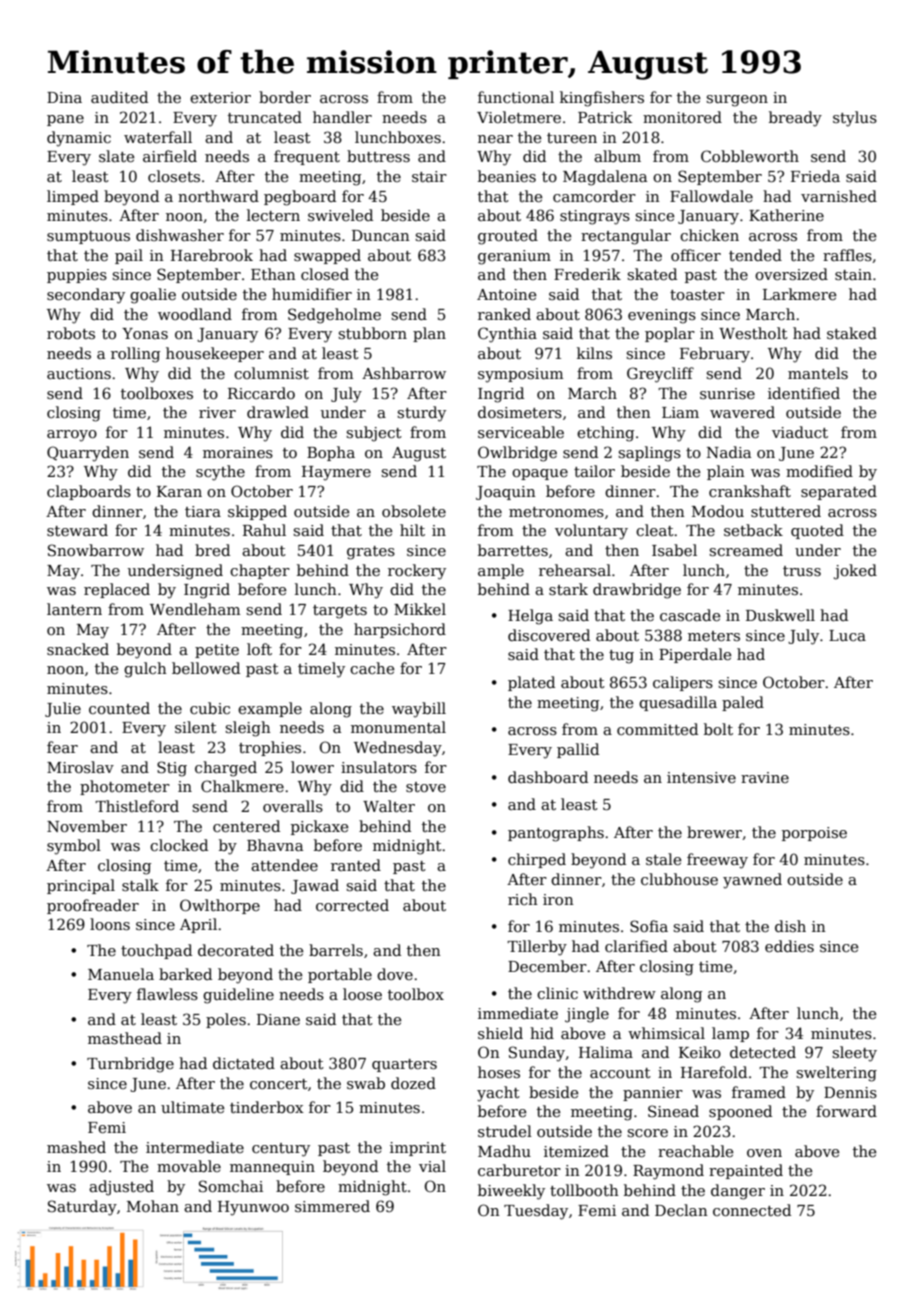 This image has height=1308, width=924. I want to click on Hyunwoo, so click(253, 1208).
